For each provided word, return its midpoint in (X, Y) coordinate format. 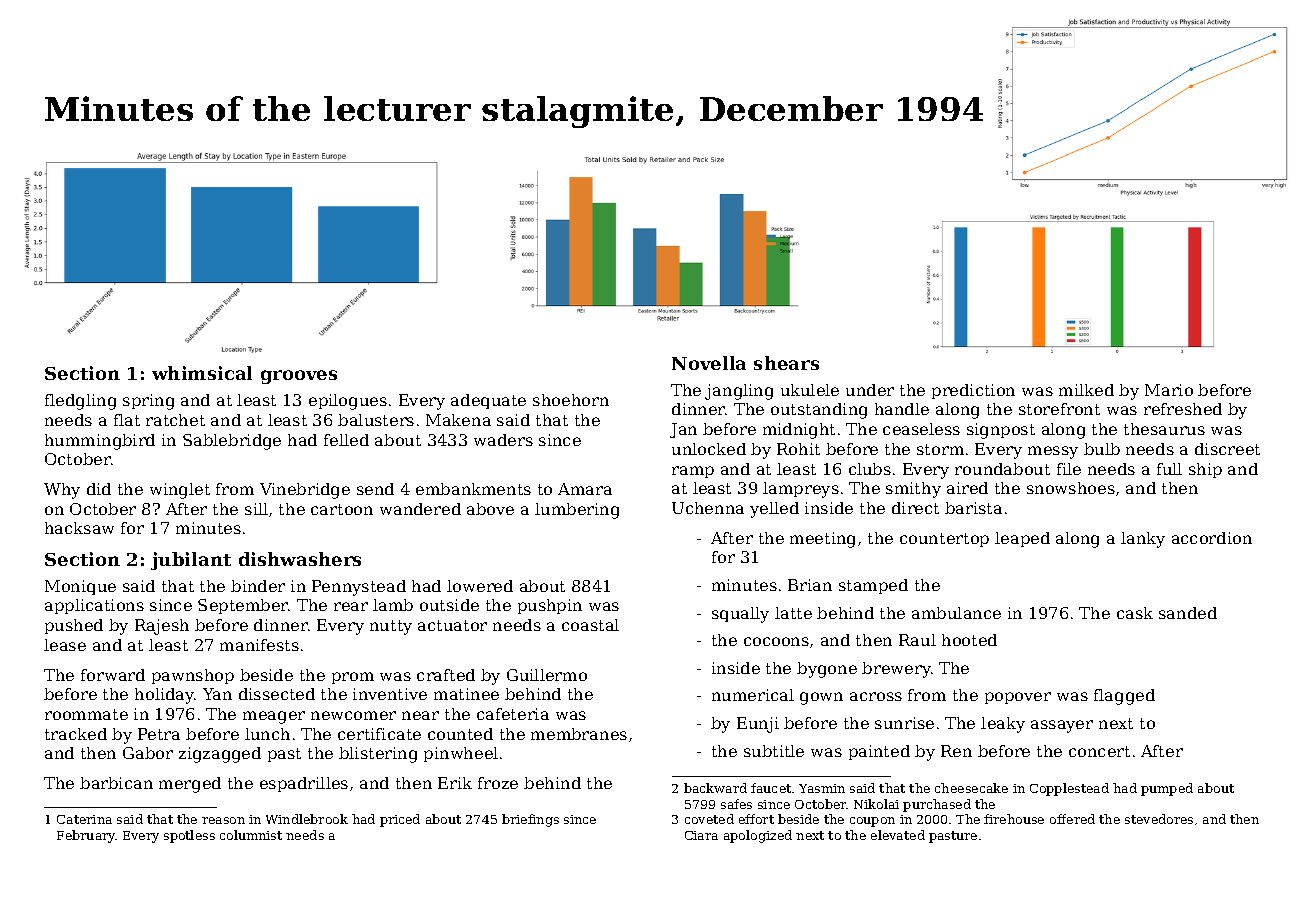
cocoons (776, 641)
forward (113, 675)
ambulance (956, 613)
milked (1086, 390)
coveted (709, 819)
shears (786, 363)
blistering (378, 755)
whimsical (202, 373)
